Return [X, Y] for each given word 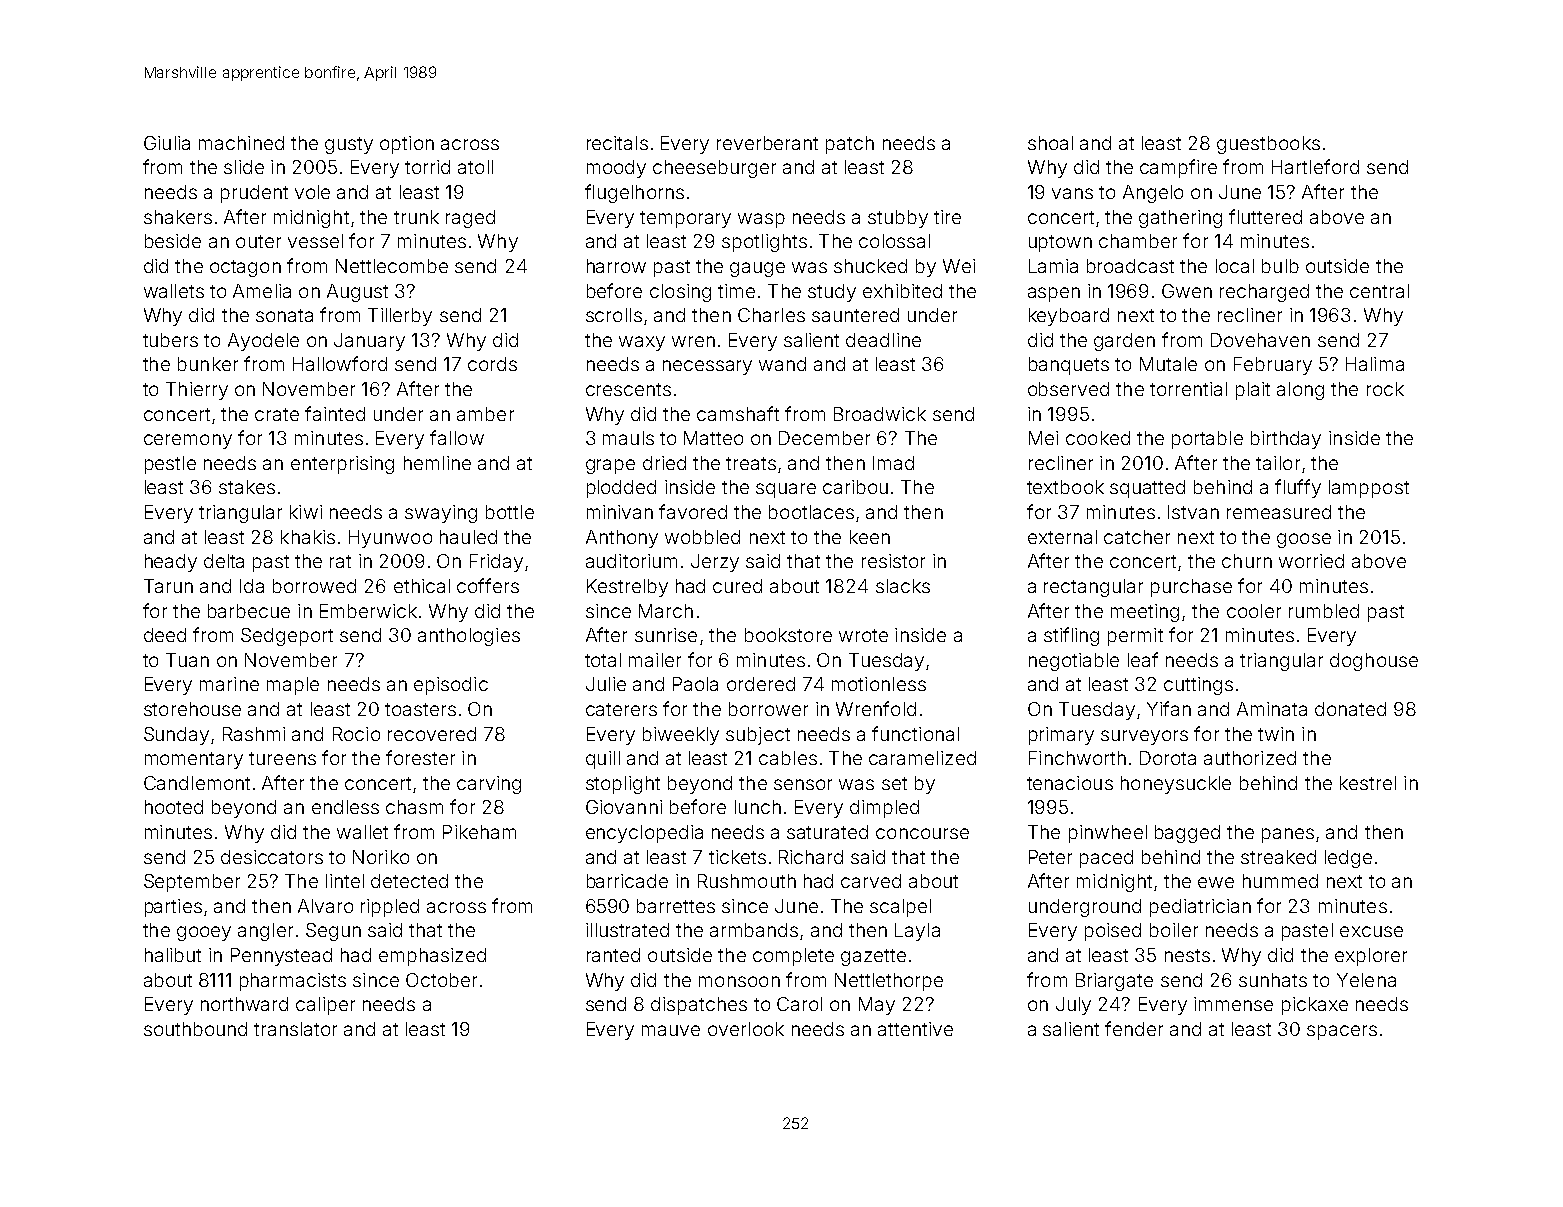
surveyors [1144, 737]
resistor [893, 561]
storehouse [192, 709]
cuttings [1198, 686]
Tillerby [400, 317]
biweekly [681, 736]
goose [1304, 540]
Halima [1375, 364]
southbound [195, 1029]
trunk [416, 217]
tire [947, 217]
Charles [771, 315]
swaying [441, 514]
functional [915, 733]
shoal [1050, 143]
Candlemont [197, 783]
